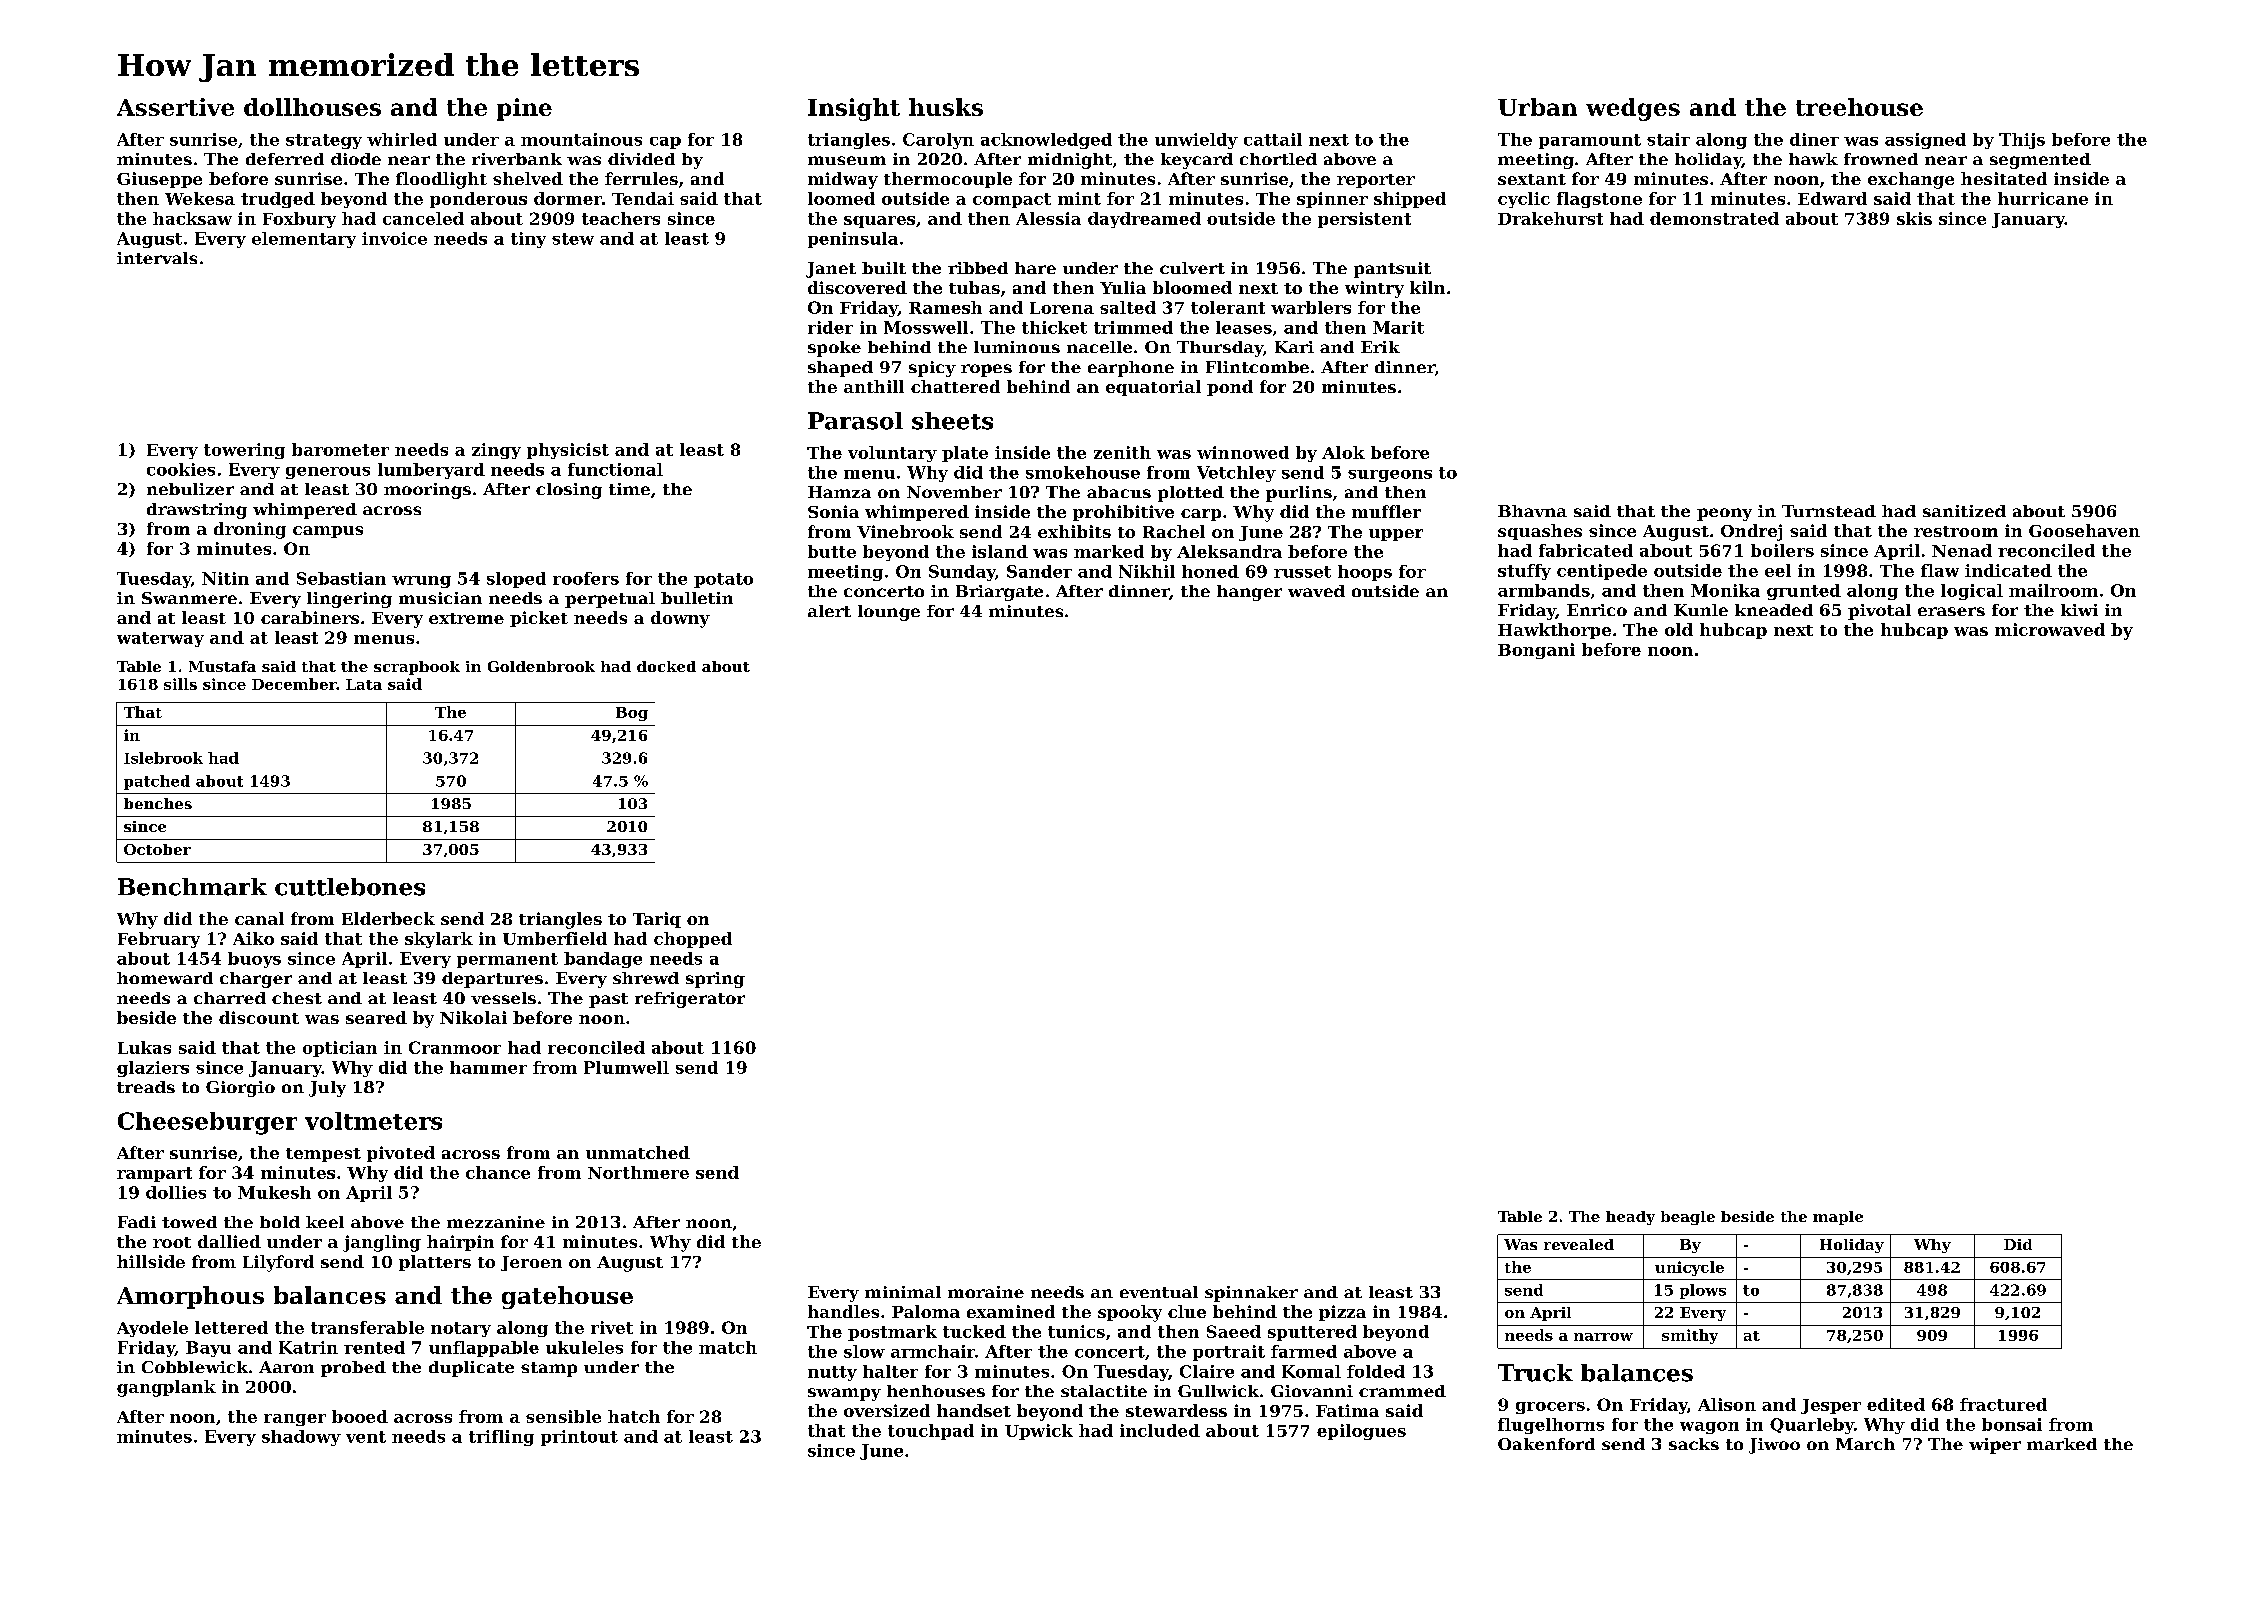  Describe the element at coordinates (579, 1438) in the screenshot. I see `printout` at that location.
